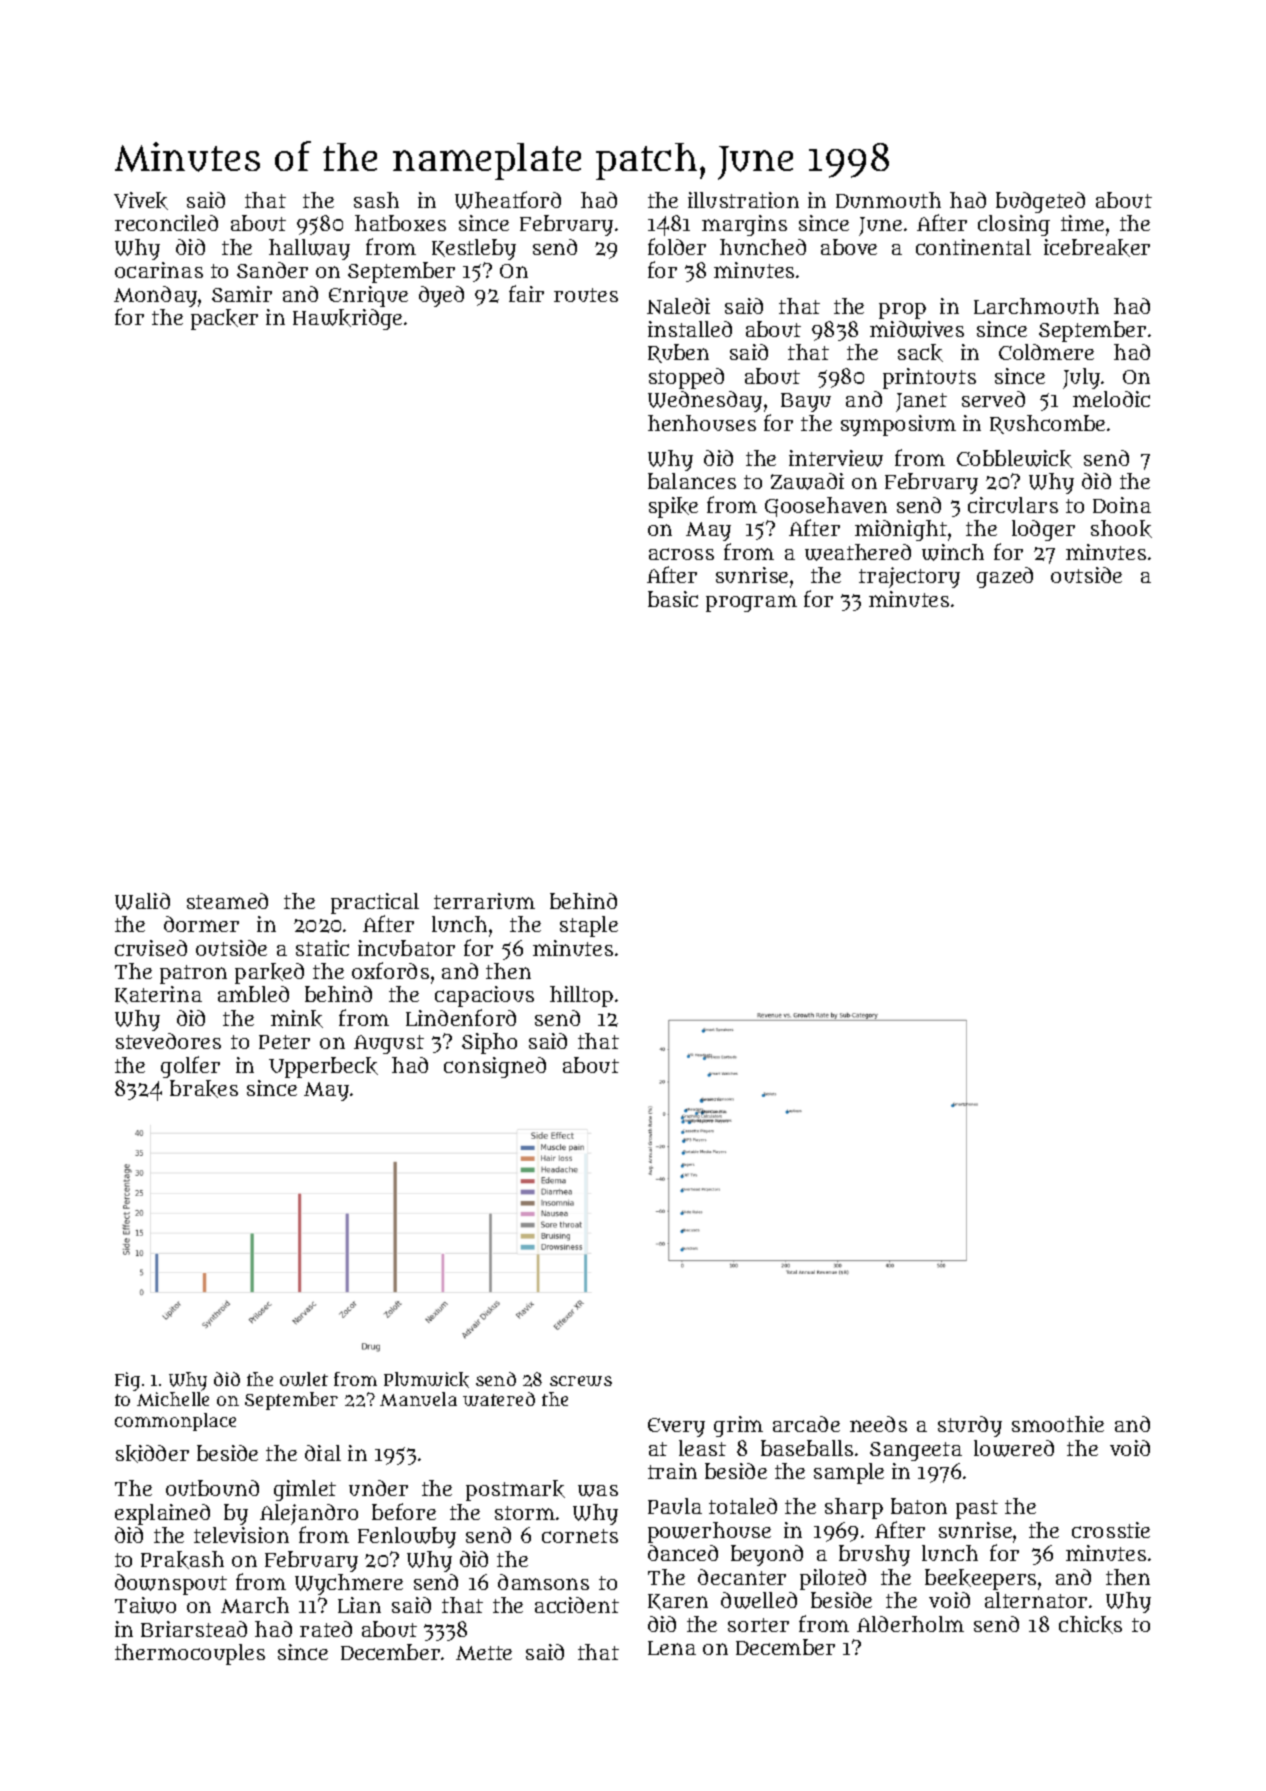 Image resolution: width=1266 pixels, height=1791 pixels. I want to click on smoothie, so click(1058, 1424).
